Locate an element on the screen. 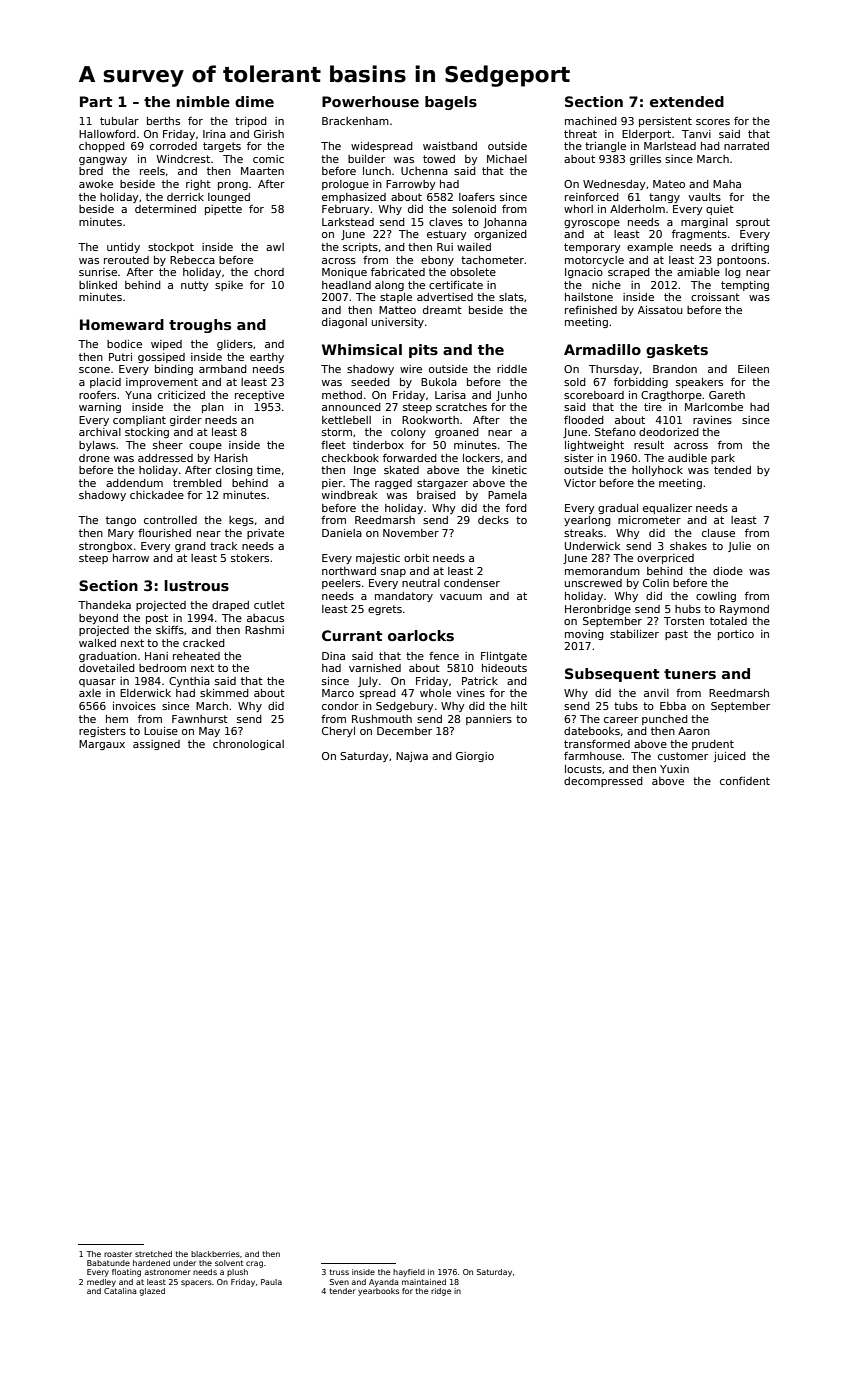 This screenshot has height=1400, width=849. Margaux is located at coordinates (102, 745).
